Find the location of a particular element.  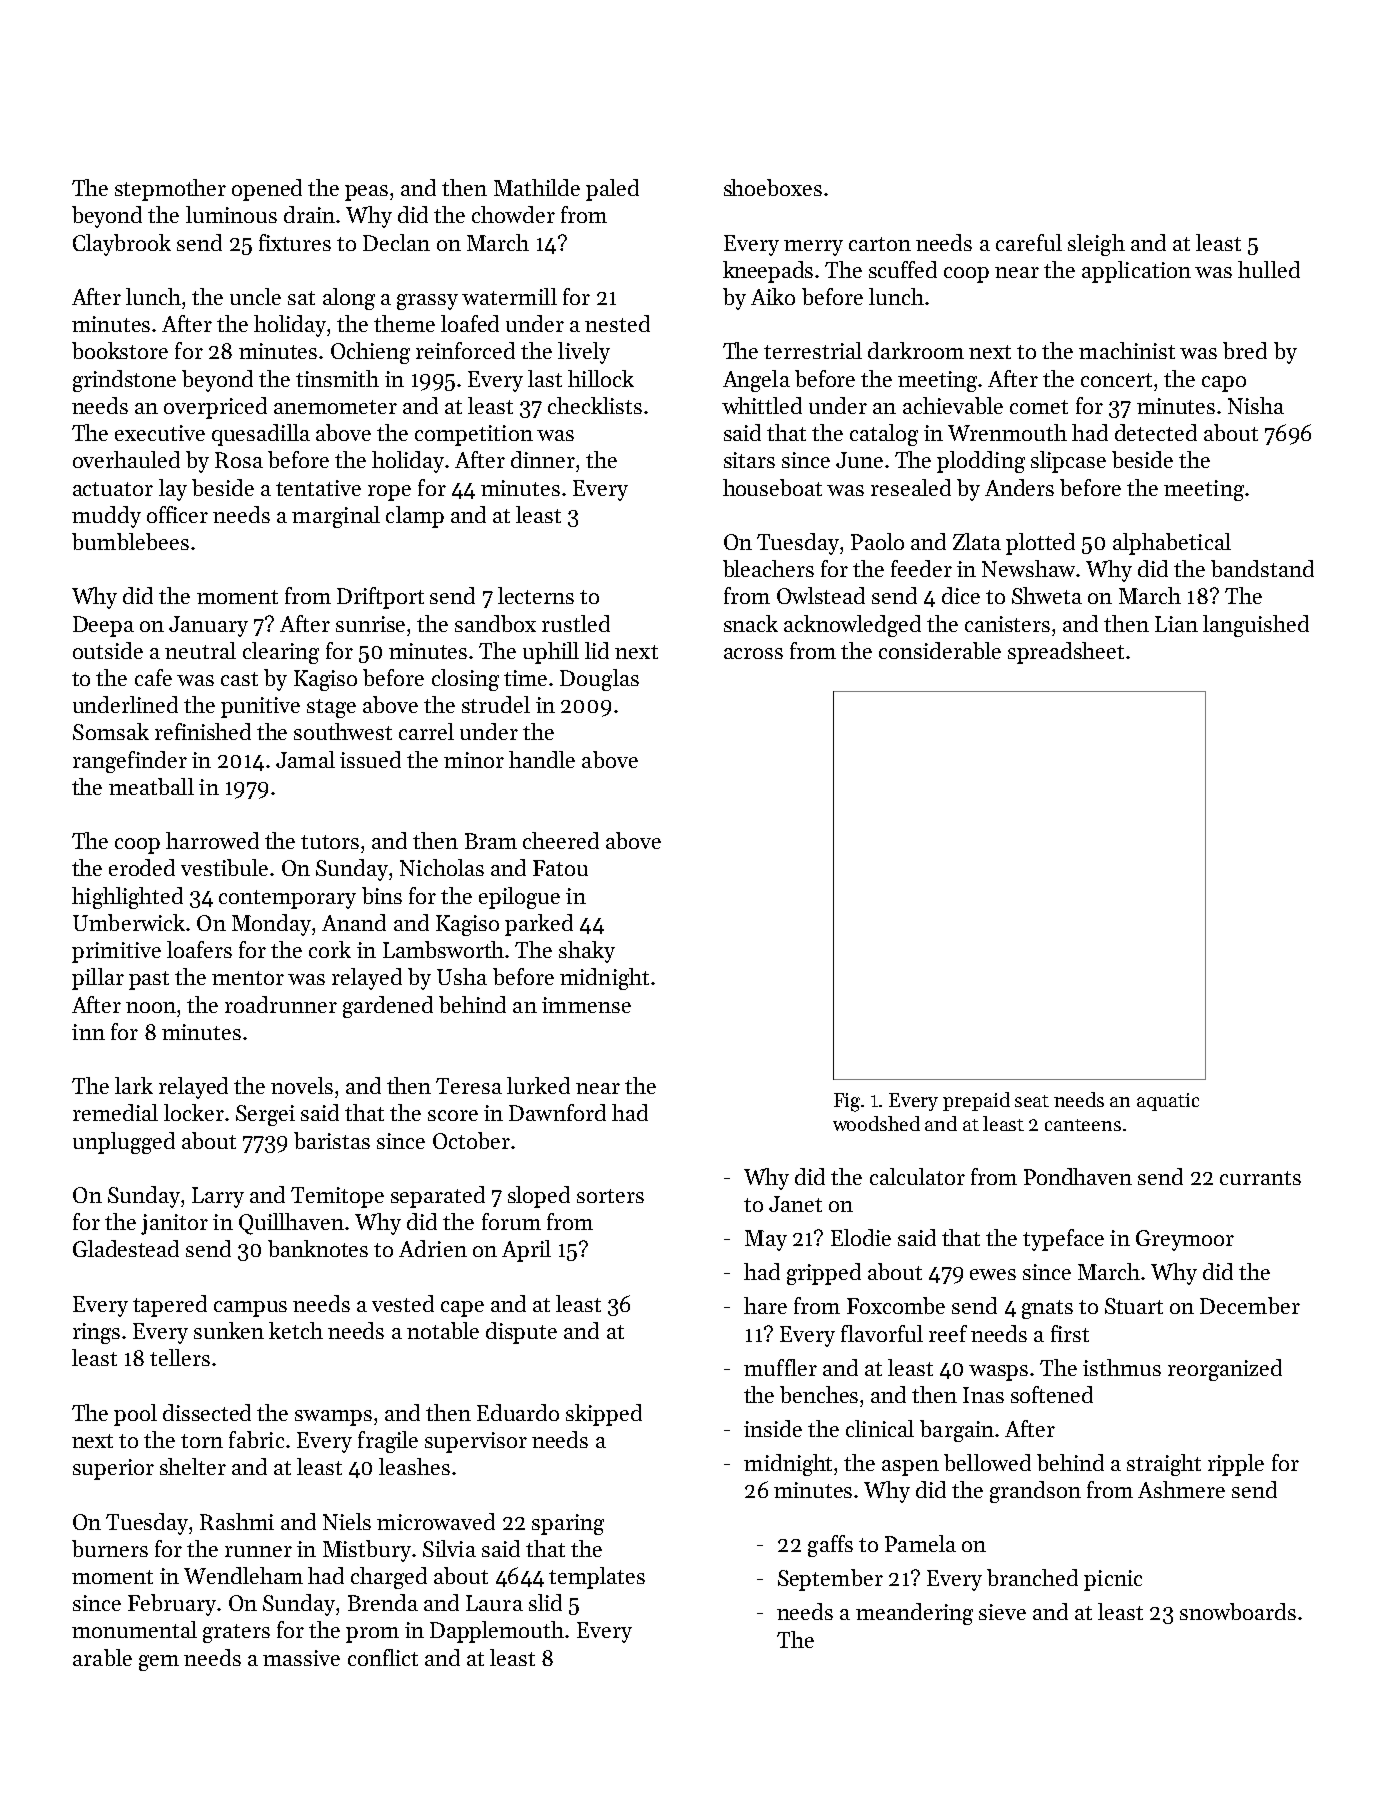

whittled is located at coordinates (762, 405).
